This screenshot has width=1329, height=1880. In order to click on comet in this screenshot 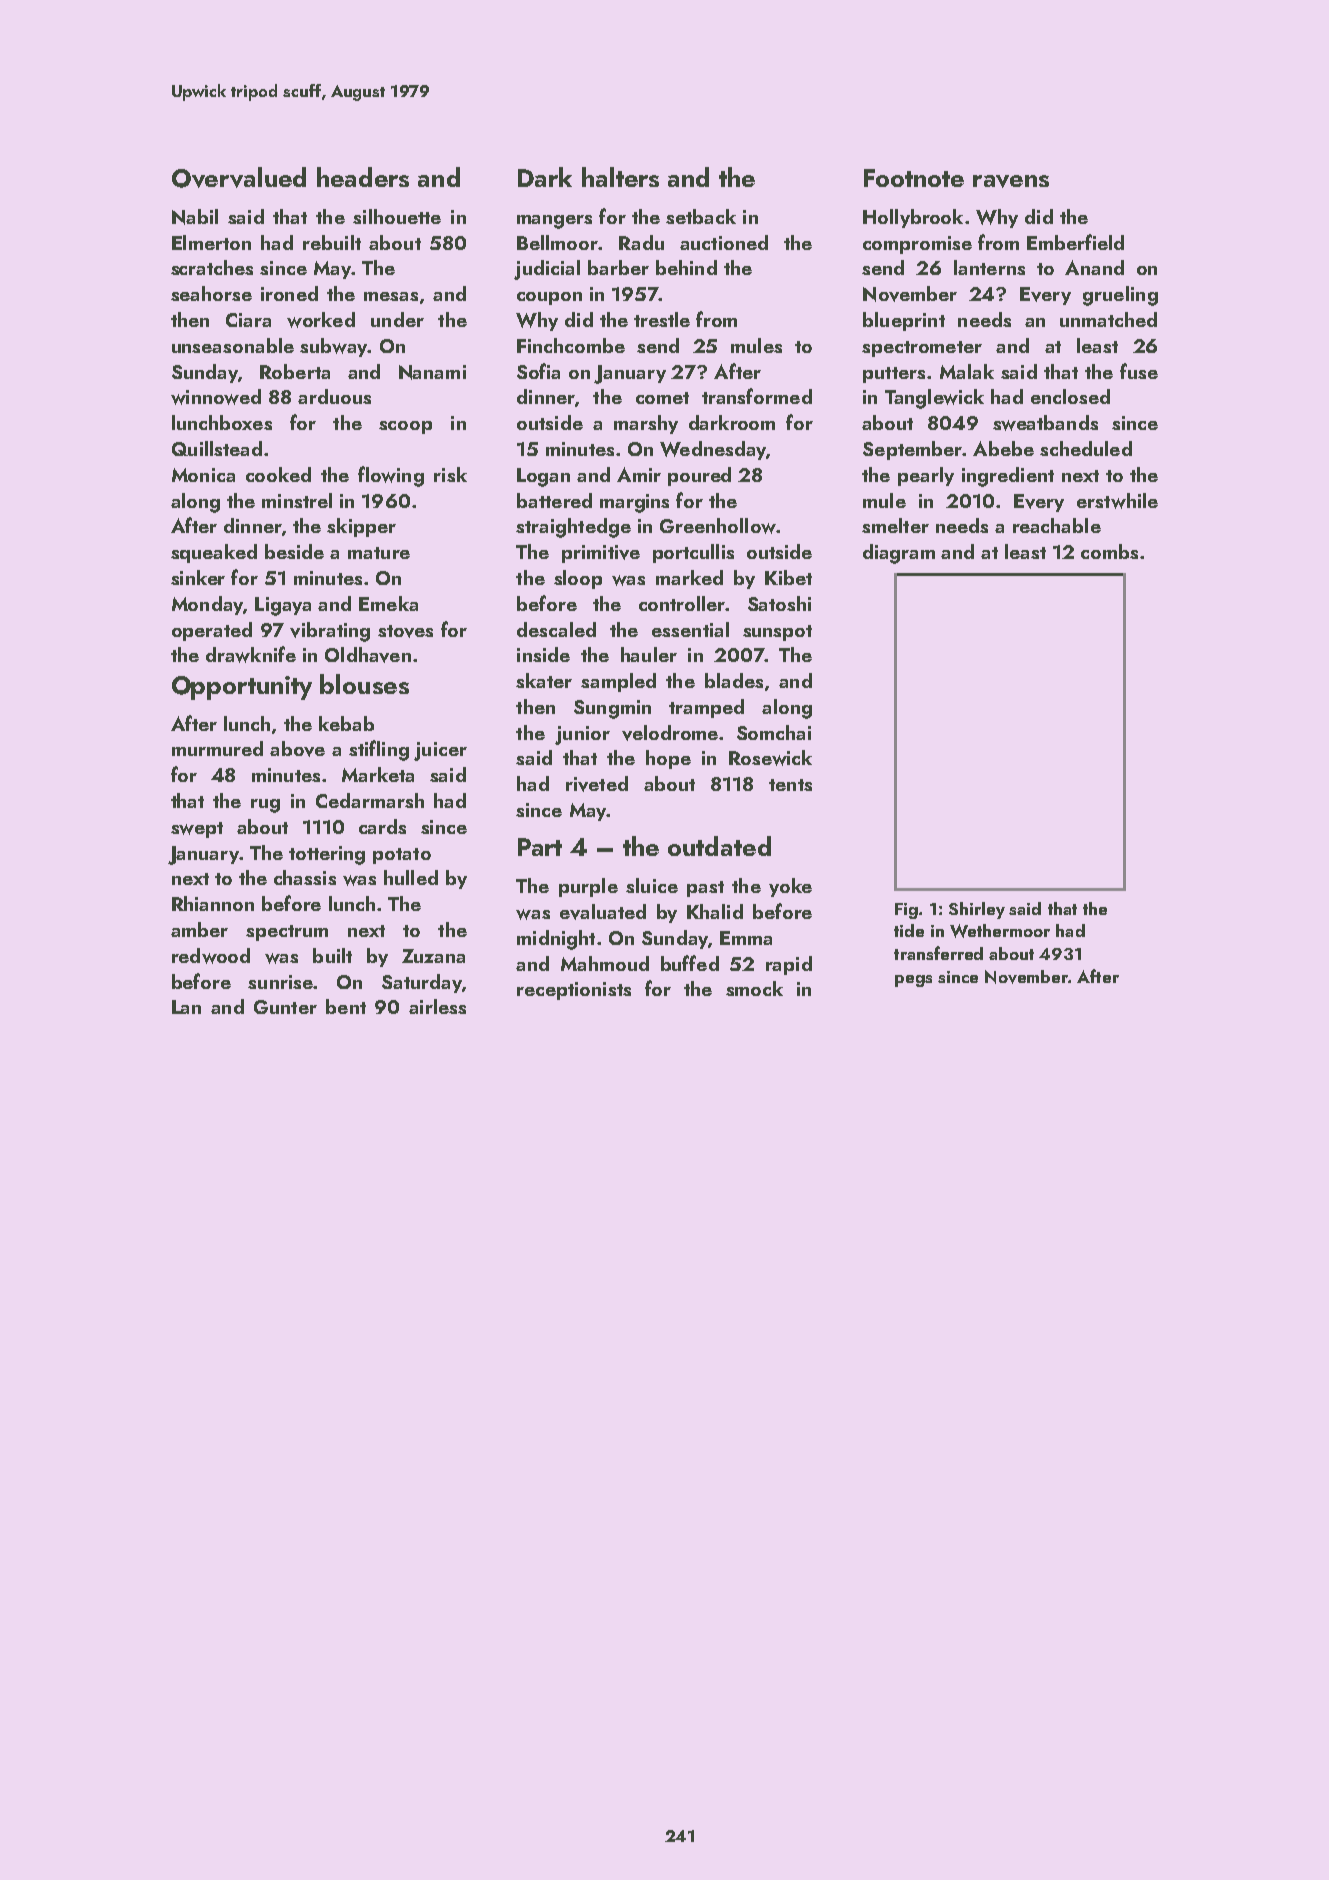, I will do `click(662, 398)`.
